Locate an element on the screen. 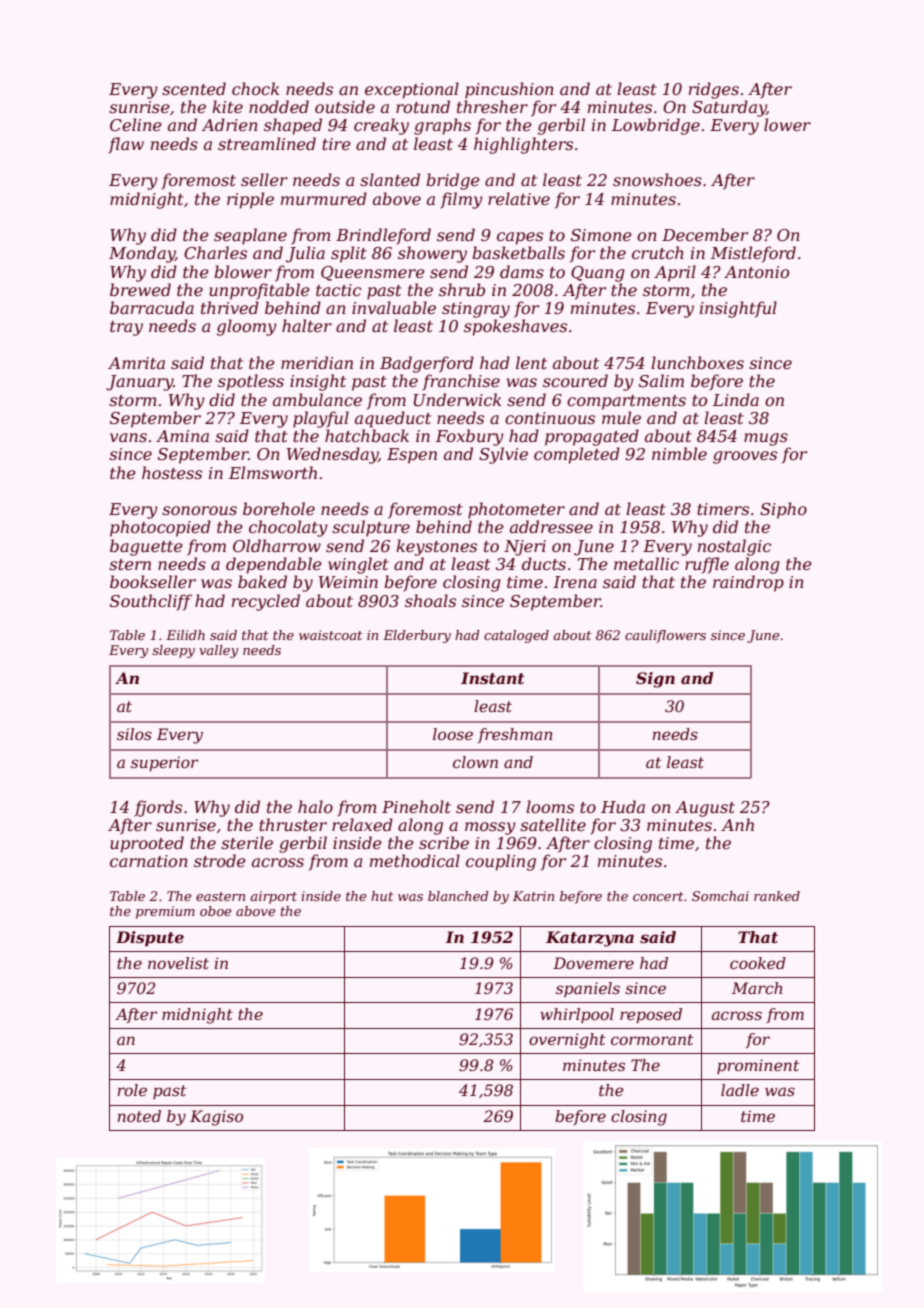 The image size is (924, 1308). looms is located at coordinates (550, 806).
